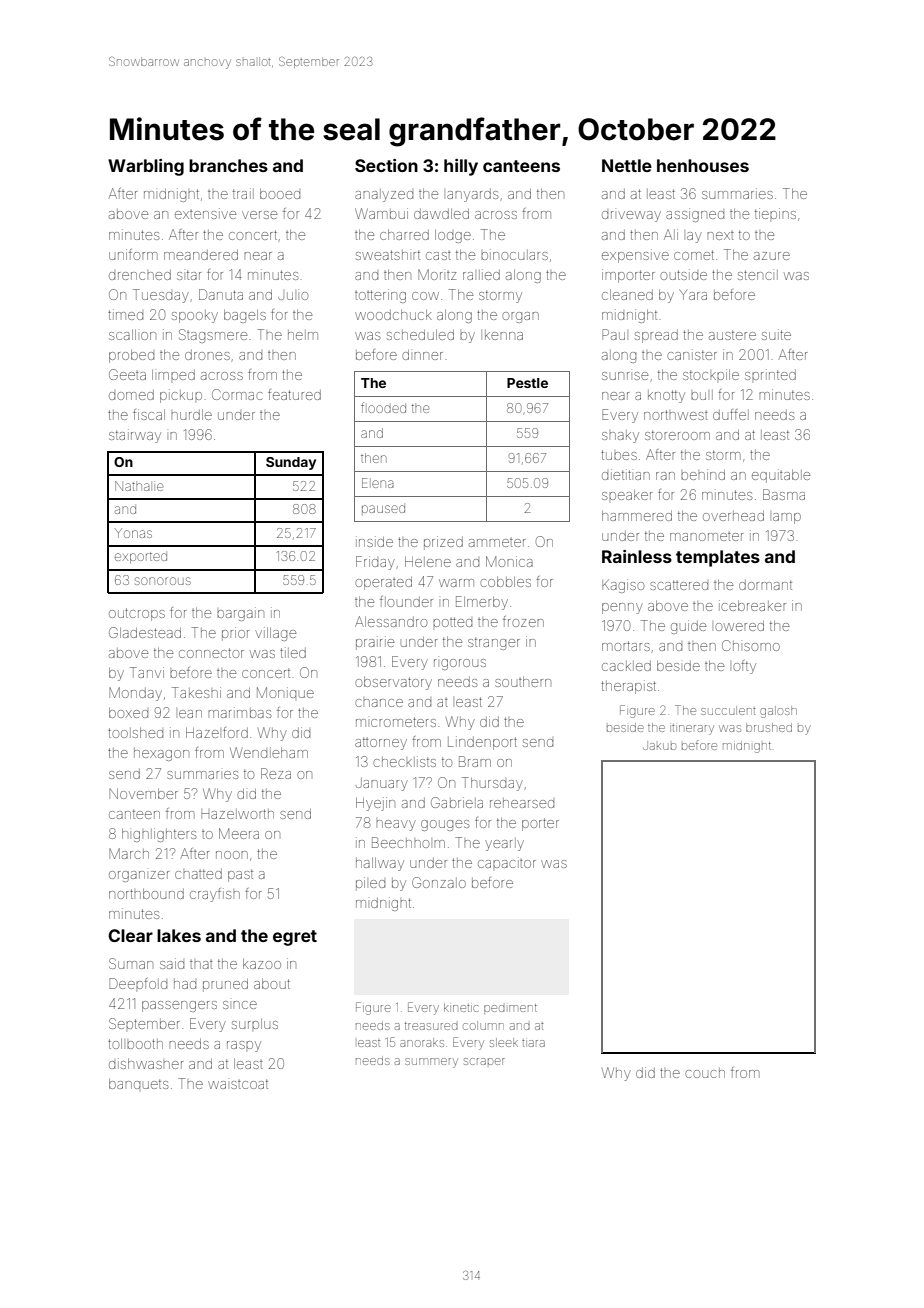  What do you see at coordinates (138, 983) in the screenshot?
I see `Deepfold` at bounding box center [138, 983].
